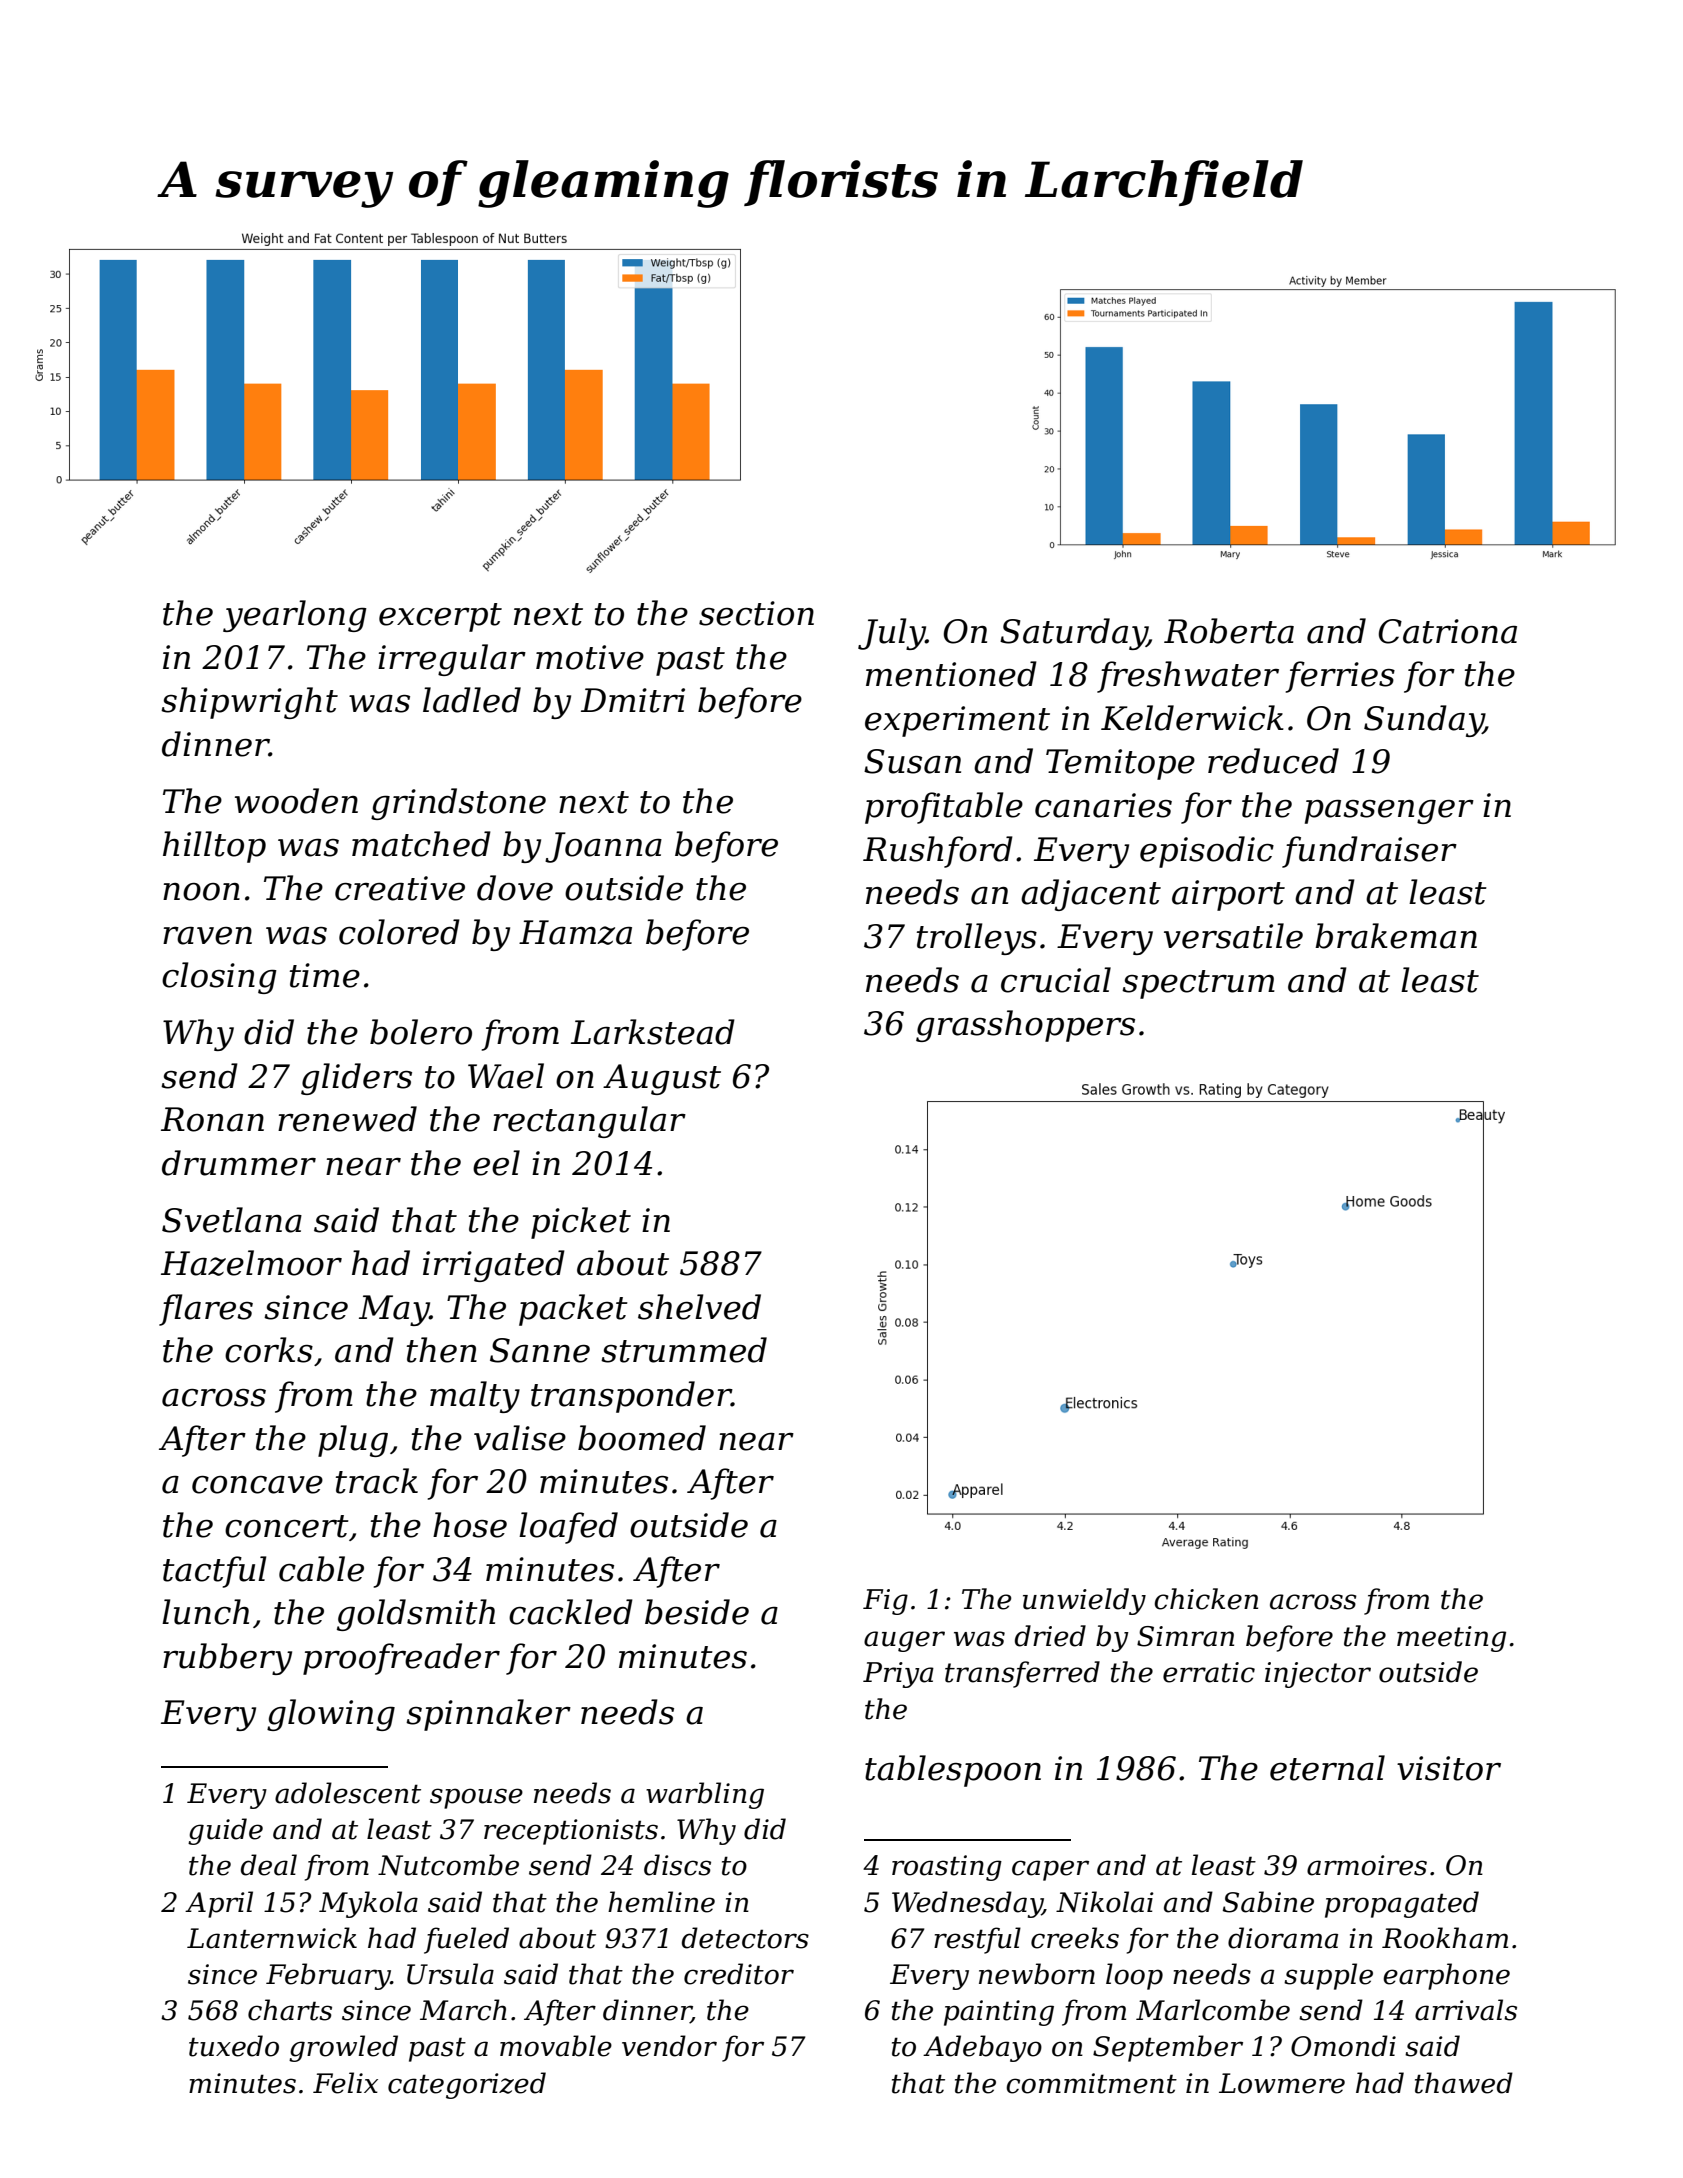 The width and height of the document is (1683, 2178). I want to click on unwieldy, so click(1084, 1601).
